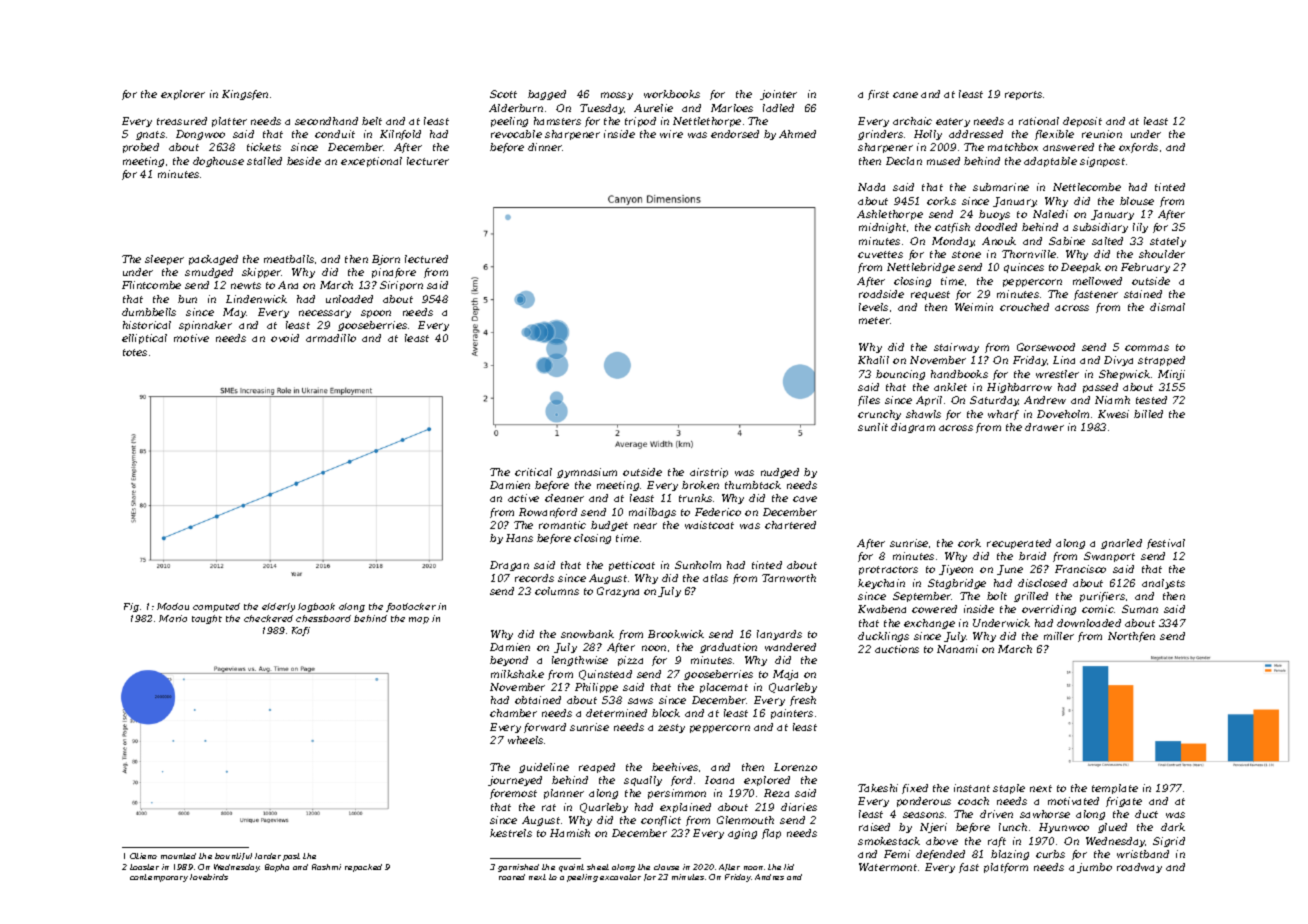 This screenshot has height=924, width=1308. I want to click on critical, so click(533, 472).
